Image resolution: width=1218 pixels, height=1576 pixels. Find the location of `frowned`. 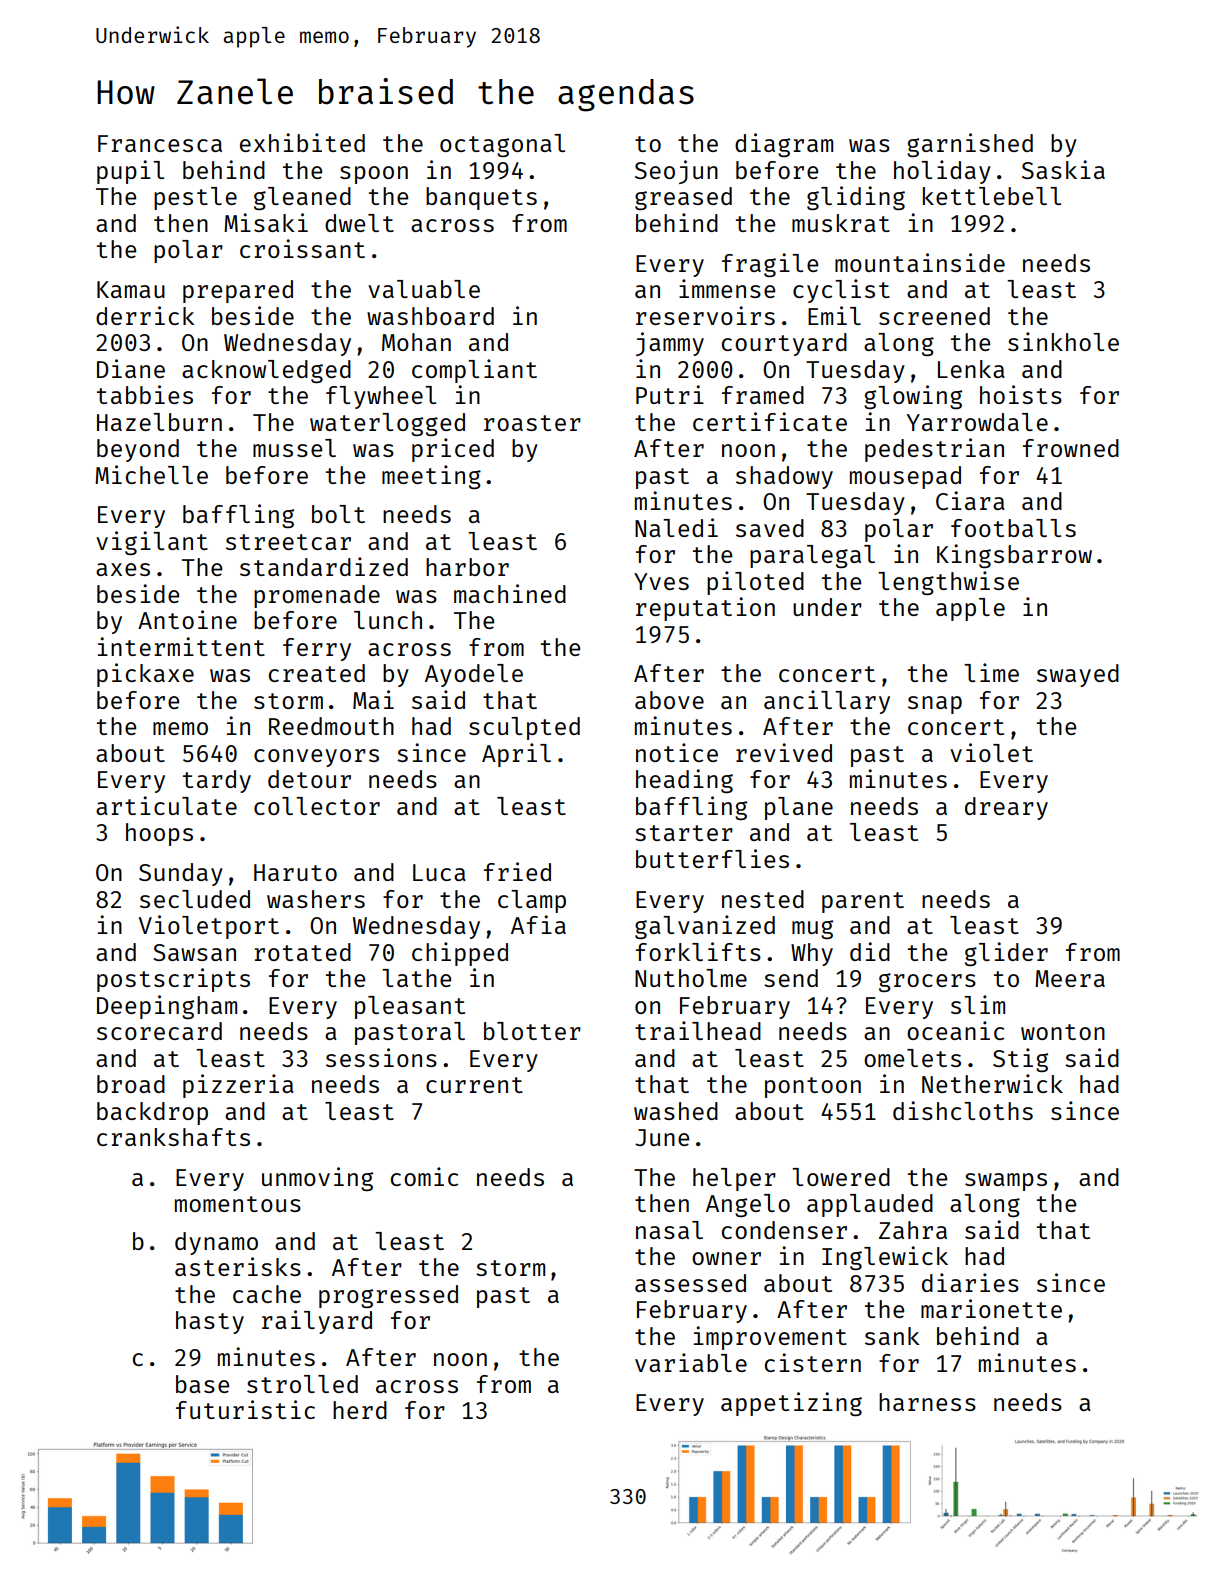

frowned is located at coordinates (1071, 448).
